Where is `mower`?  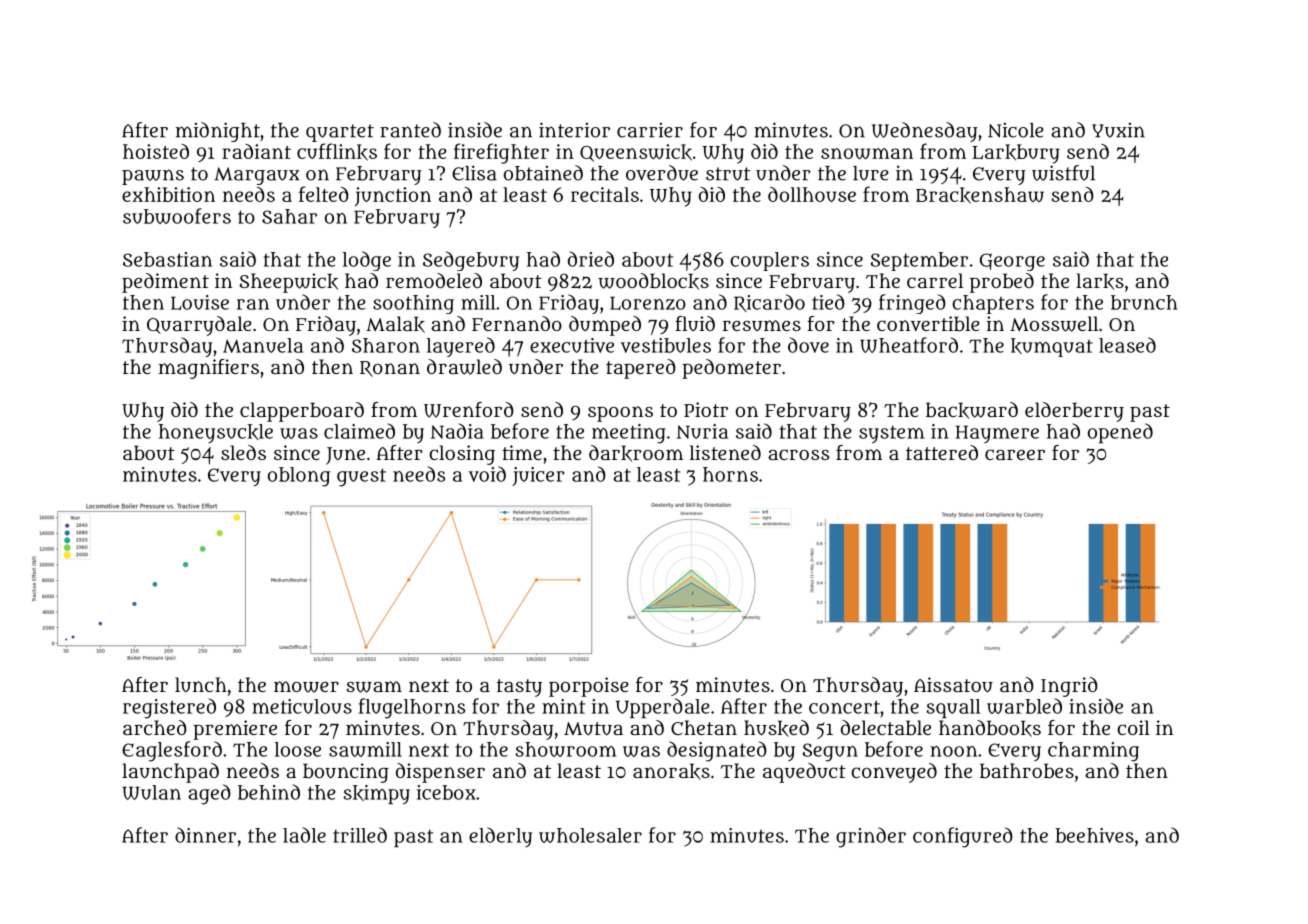
mower is located at coordinates (306, 687).
